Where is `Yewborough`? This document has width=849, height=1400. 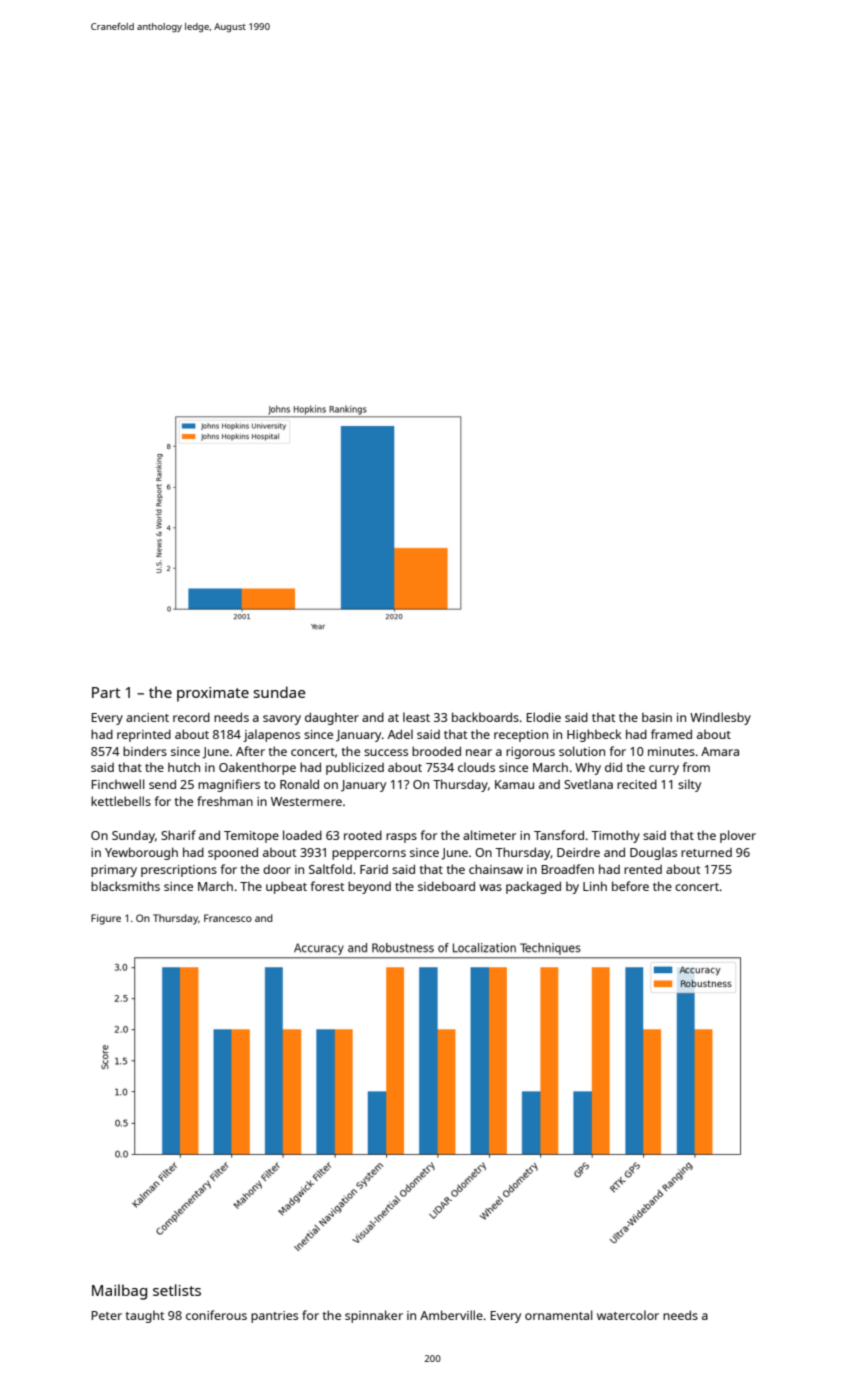 Yewborough is located at coordinates (141, 853).
